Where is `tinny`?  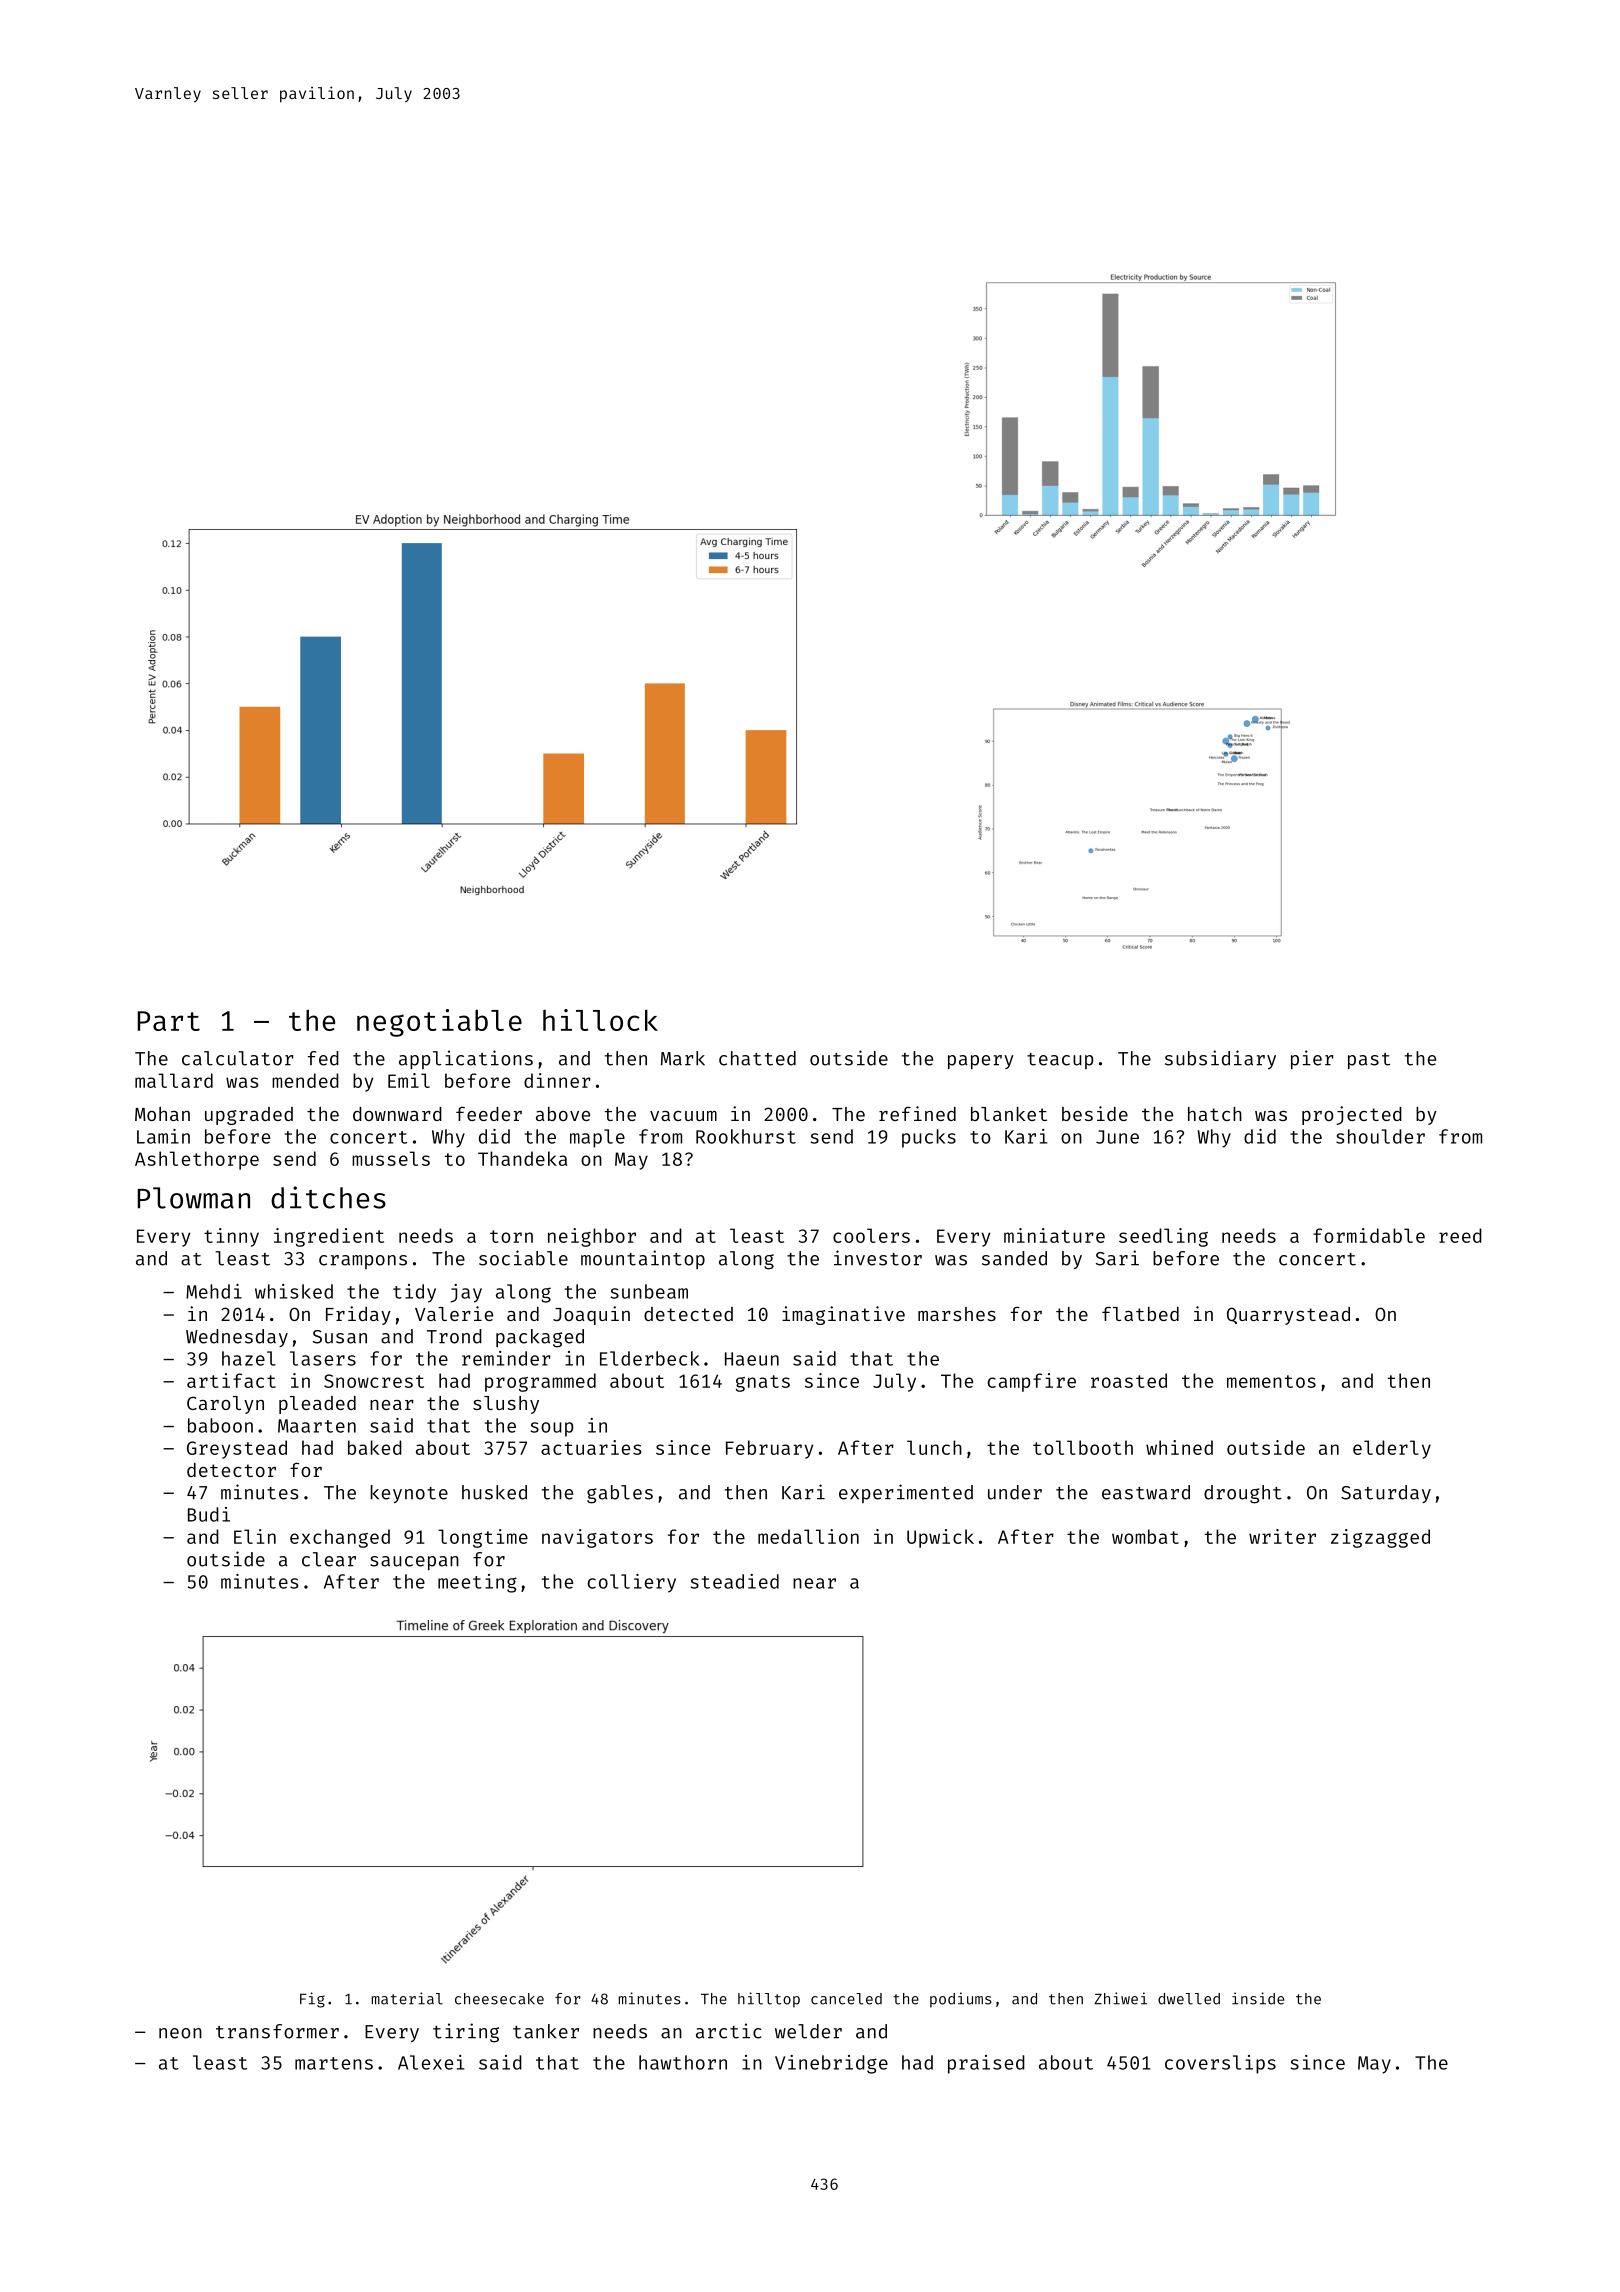 tinny is located at coordinates (231, 1237).
